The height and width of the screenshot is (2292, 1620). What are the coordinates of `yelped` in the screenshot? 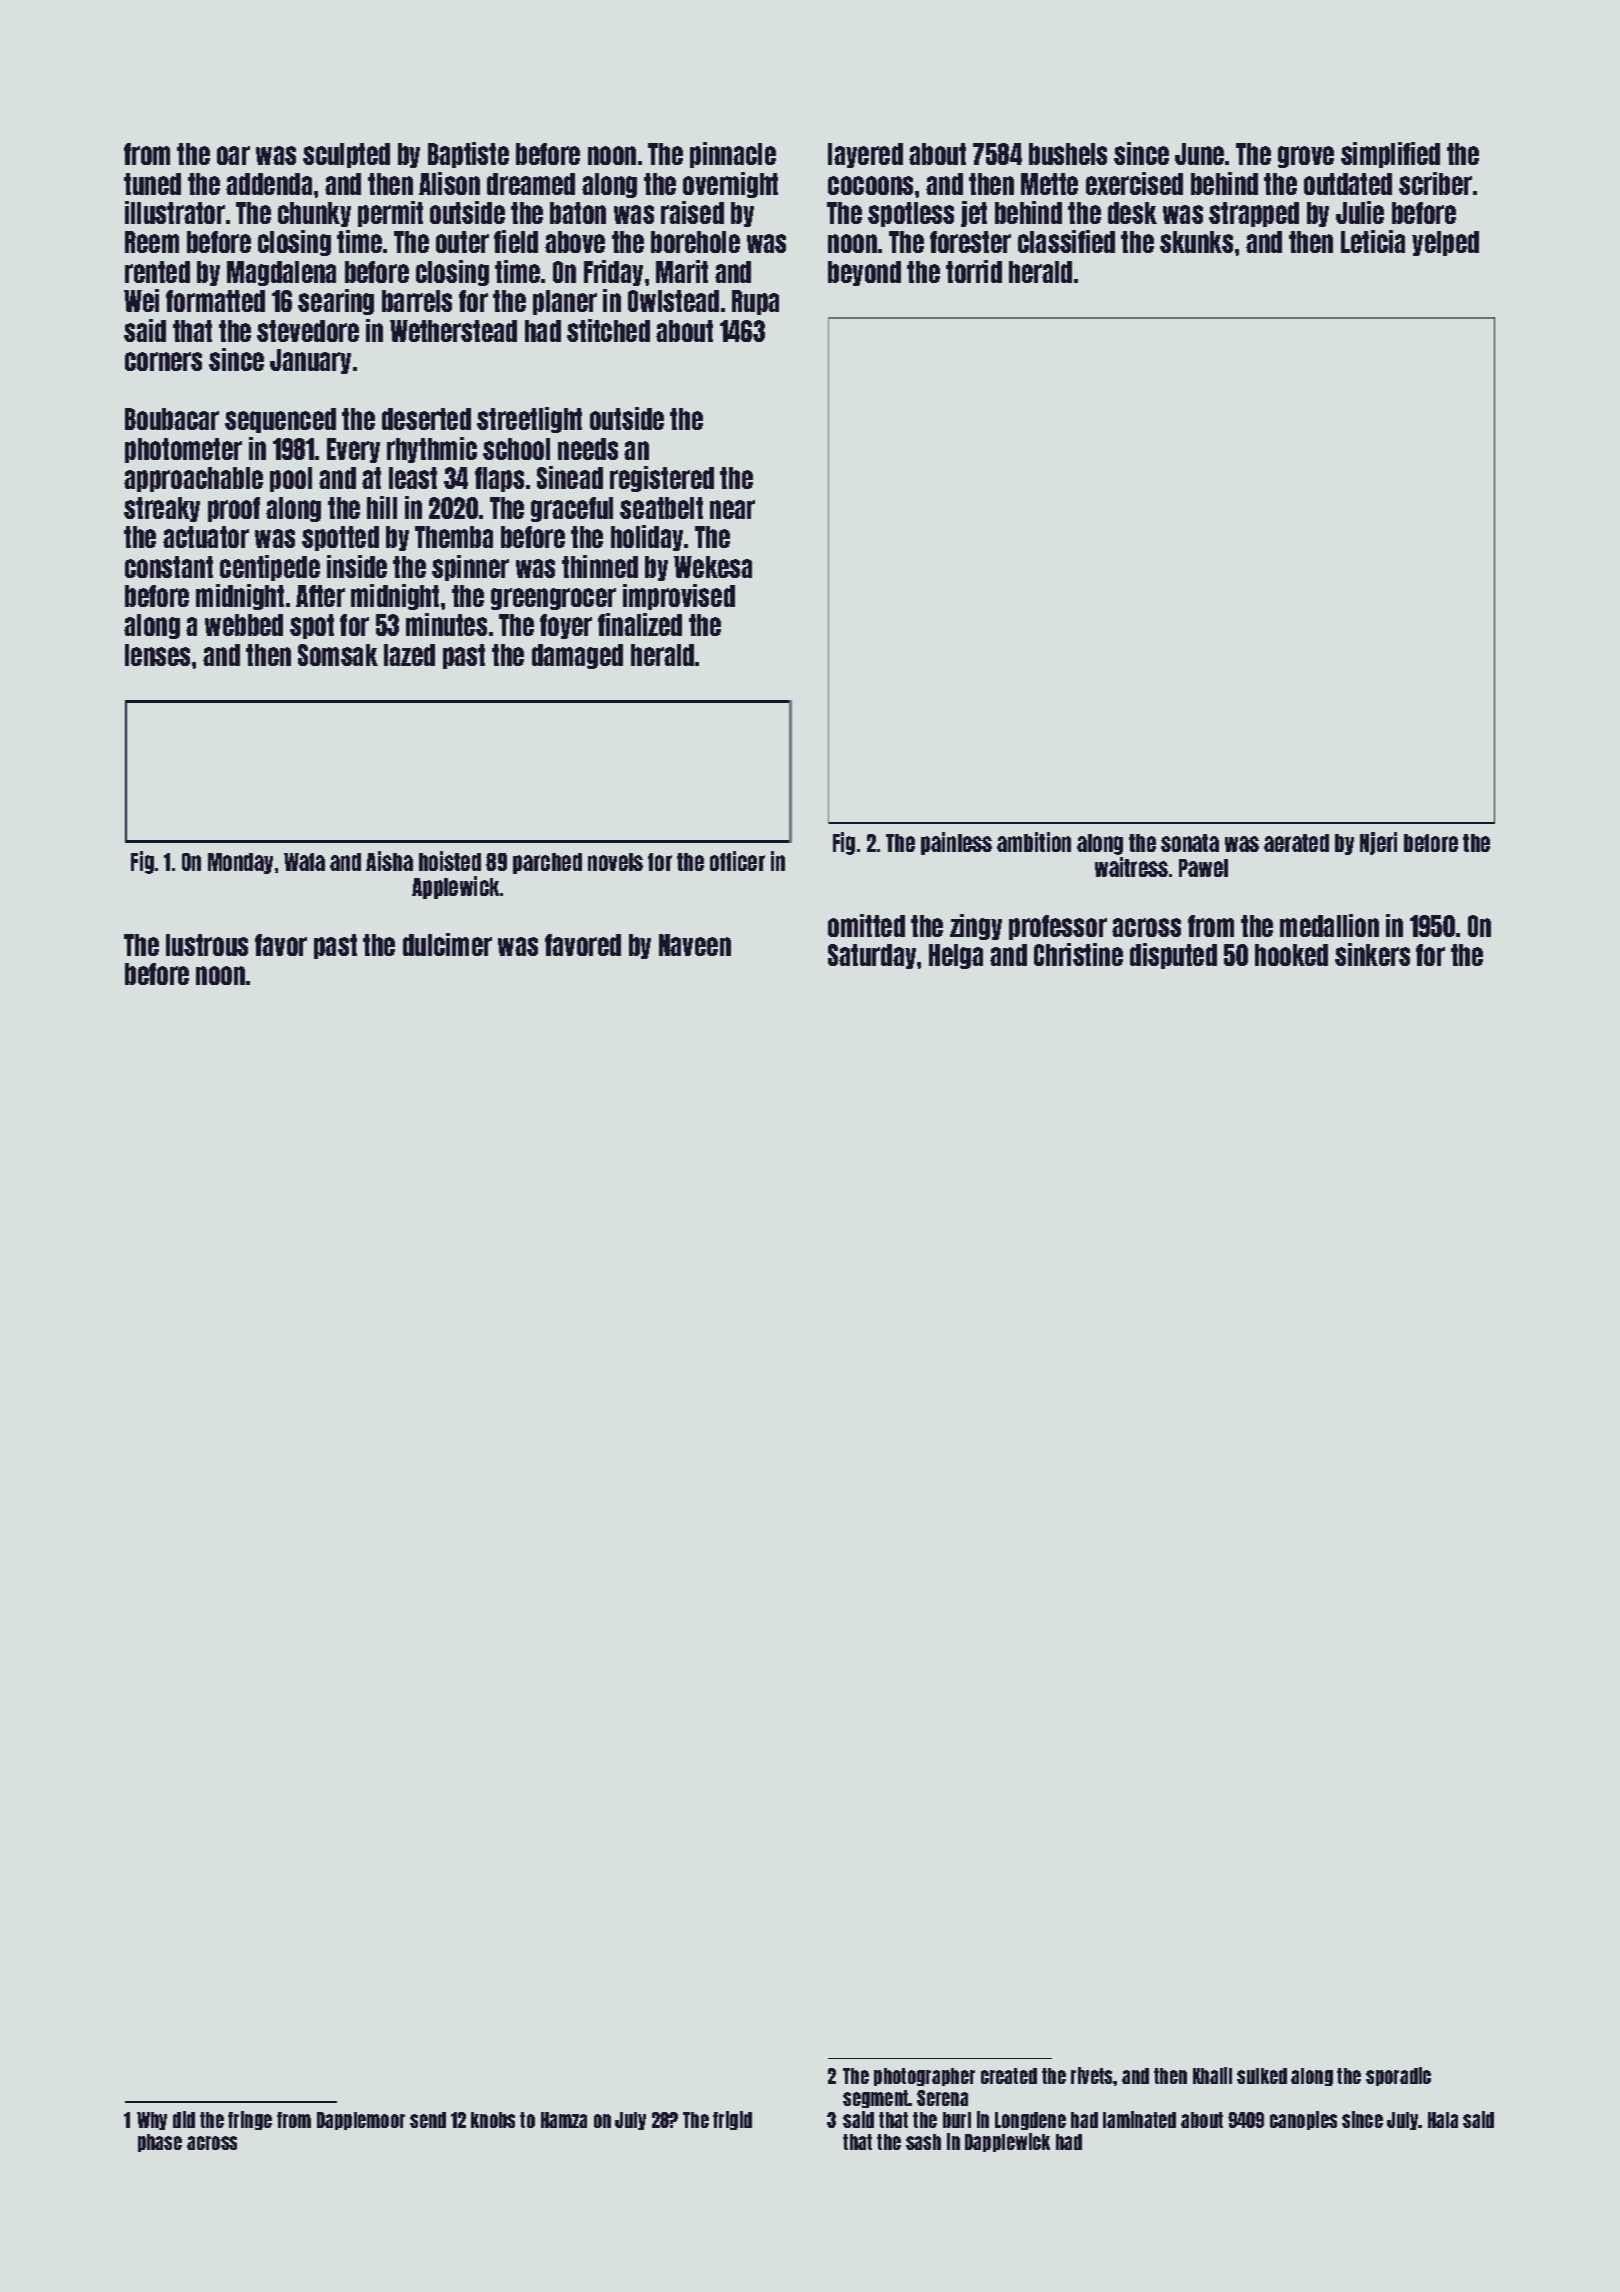 It's located at (1445, 243).
